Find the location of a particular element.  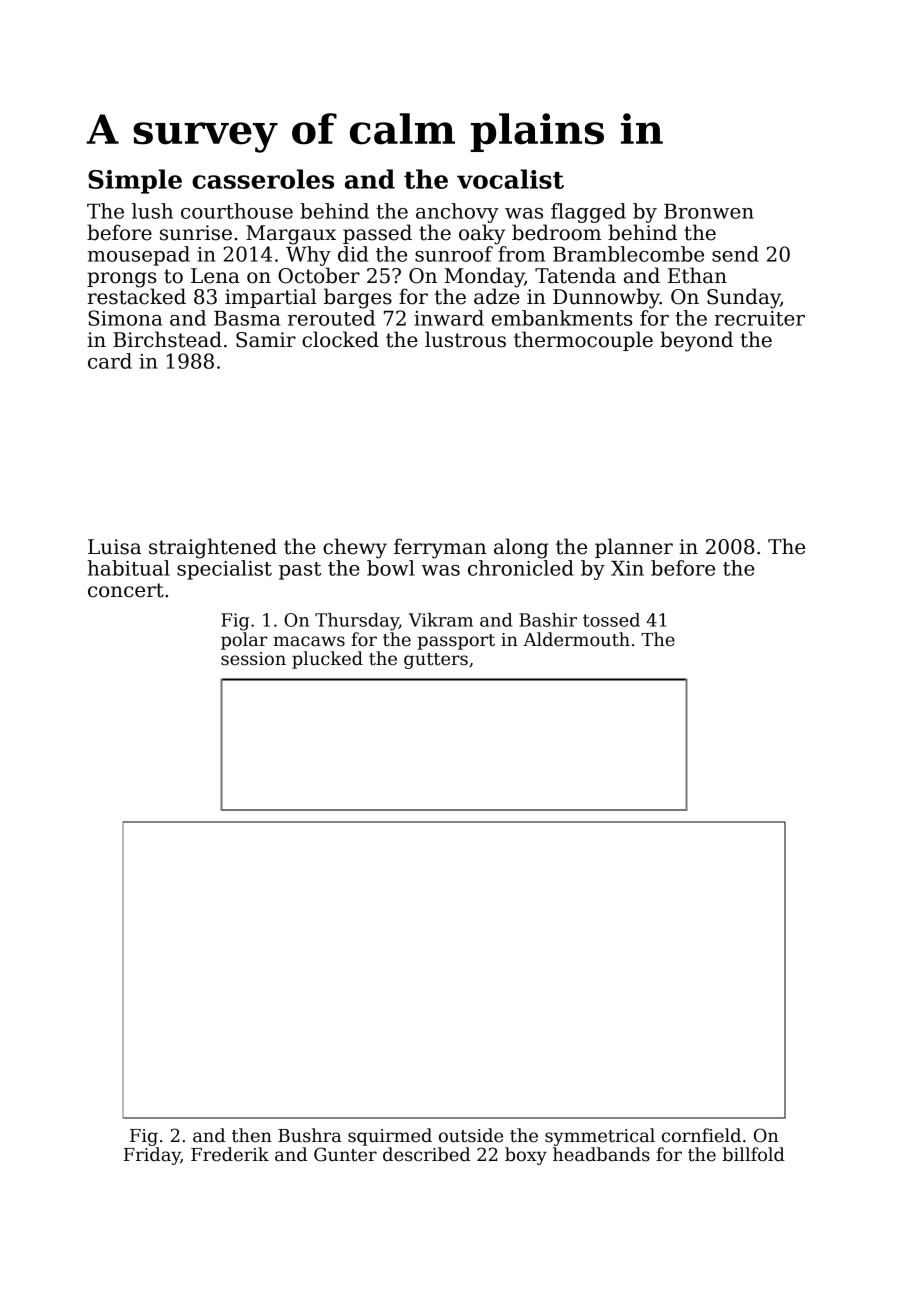

Frederik is located at coordinates (230, 1154).
